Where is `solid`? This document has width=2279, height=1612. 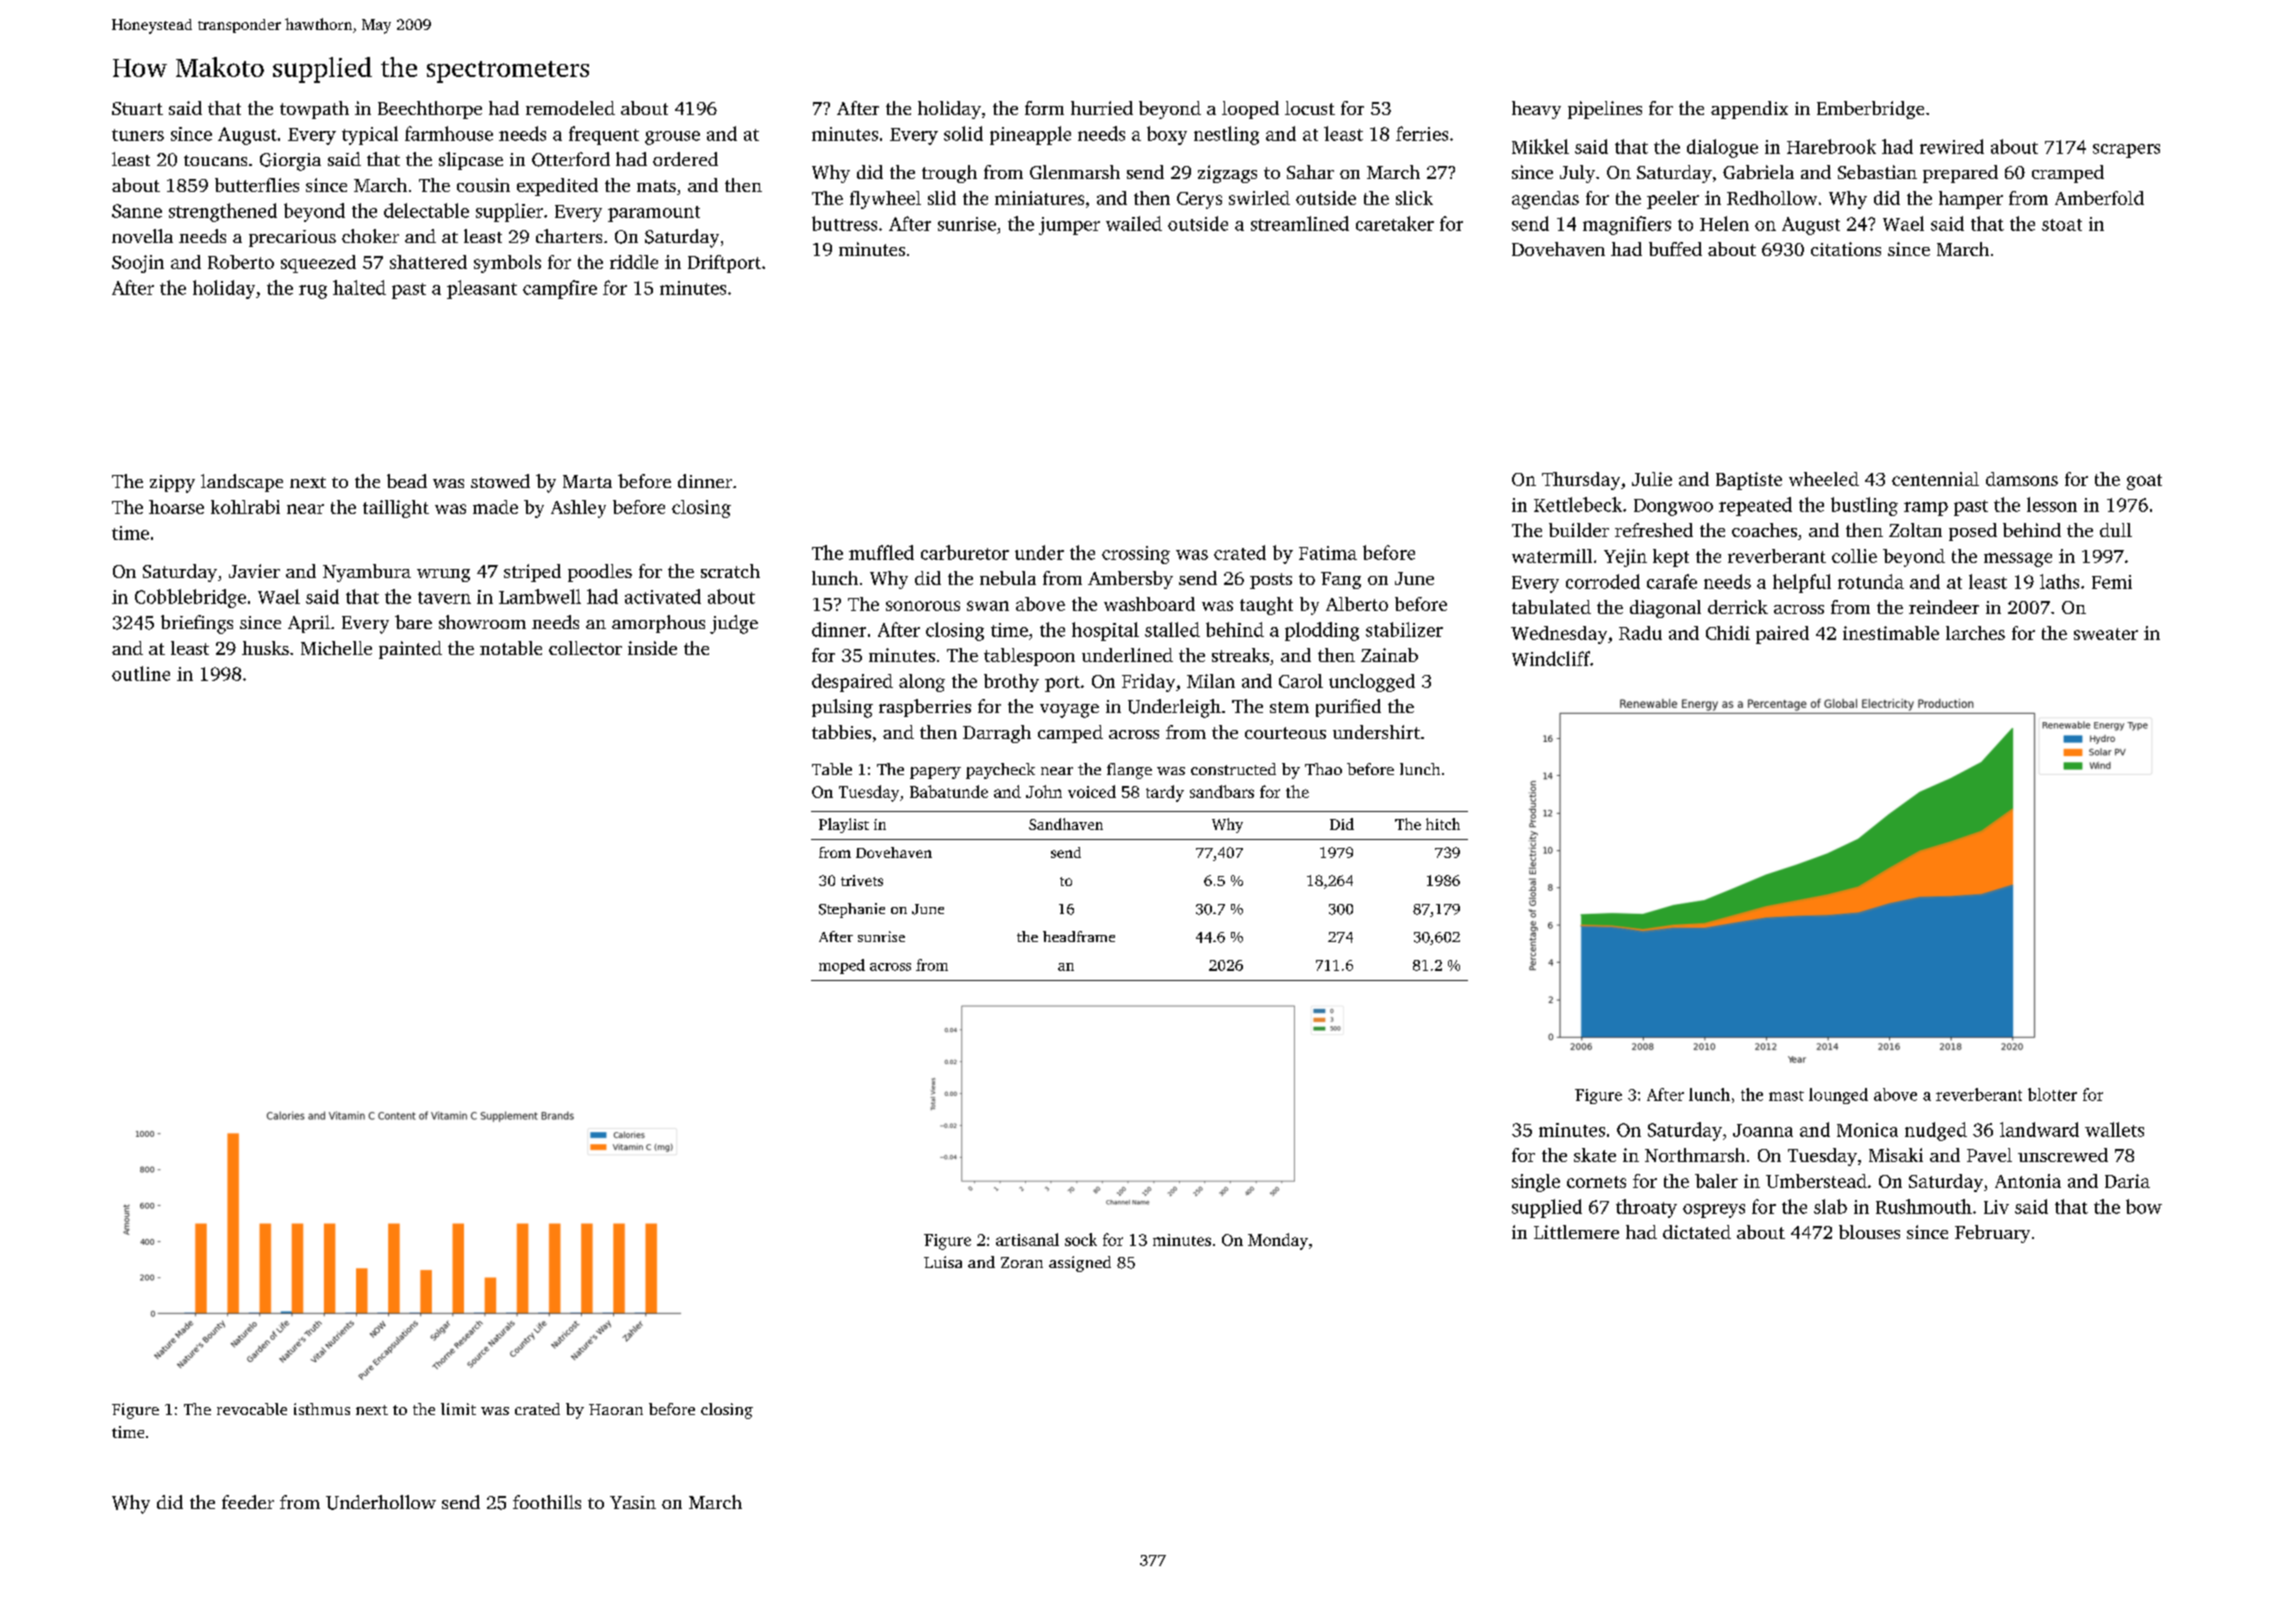 solid is located at coordinates (963, 133).
